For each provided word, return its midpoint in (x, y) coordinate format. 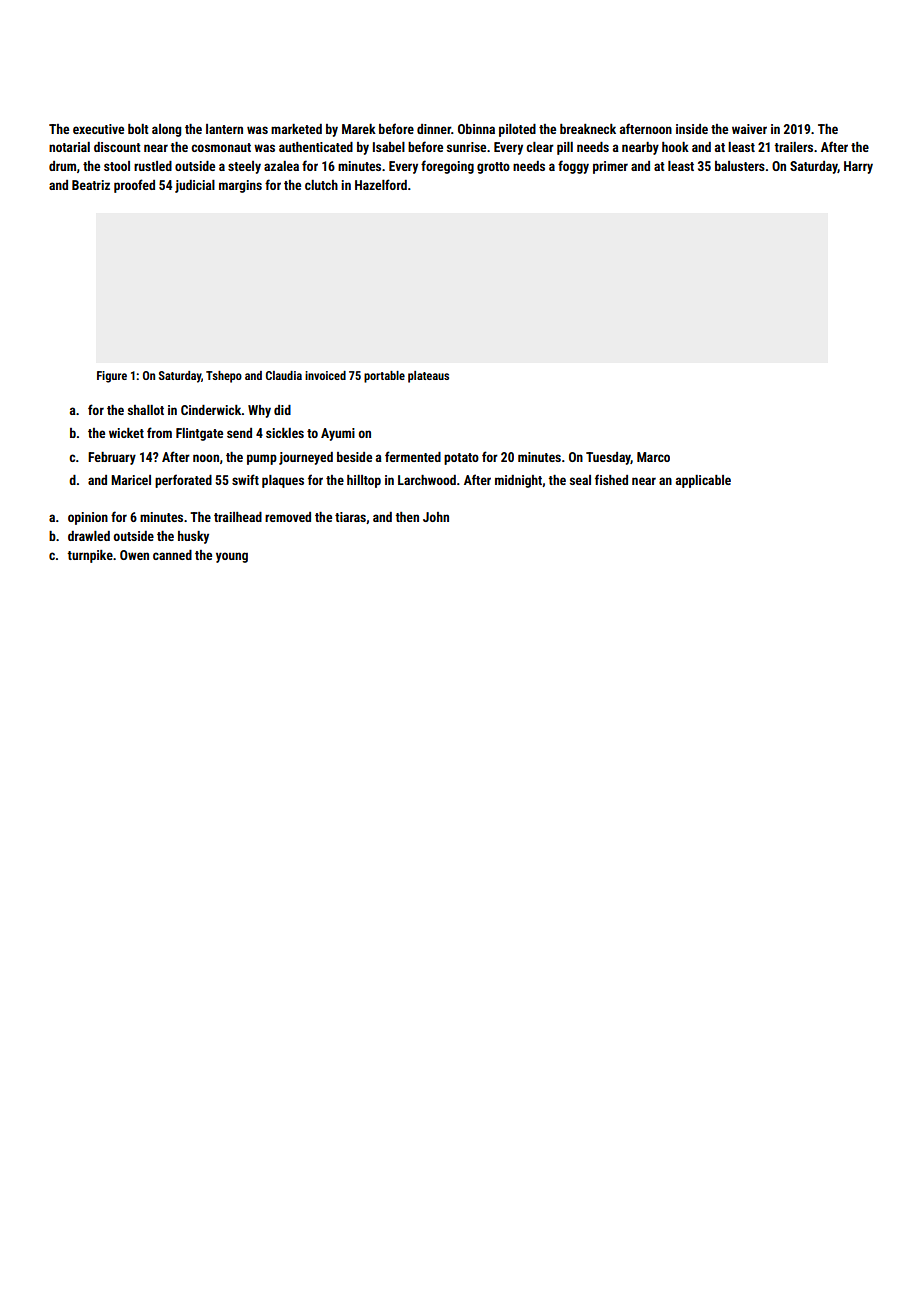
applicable (703, 481)
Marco (653, 457)
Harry (858, 167)
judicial (195, 186)
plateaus (428, 377)
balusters (740, 166)
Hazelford (381, 184)
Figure (112, 377)
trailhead (238, 517)
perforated (183, 481)
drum (62, 166)
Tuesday (608, 458)
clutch (321, 185)
